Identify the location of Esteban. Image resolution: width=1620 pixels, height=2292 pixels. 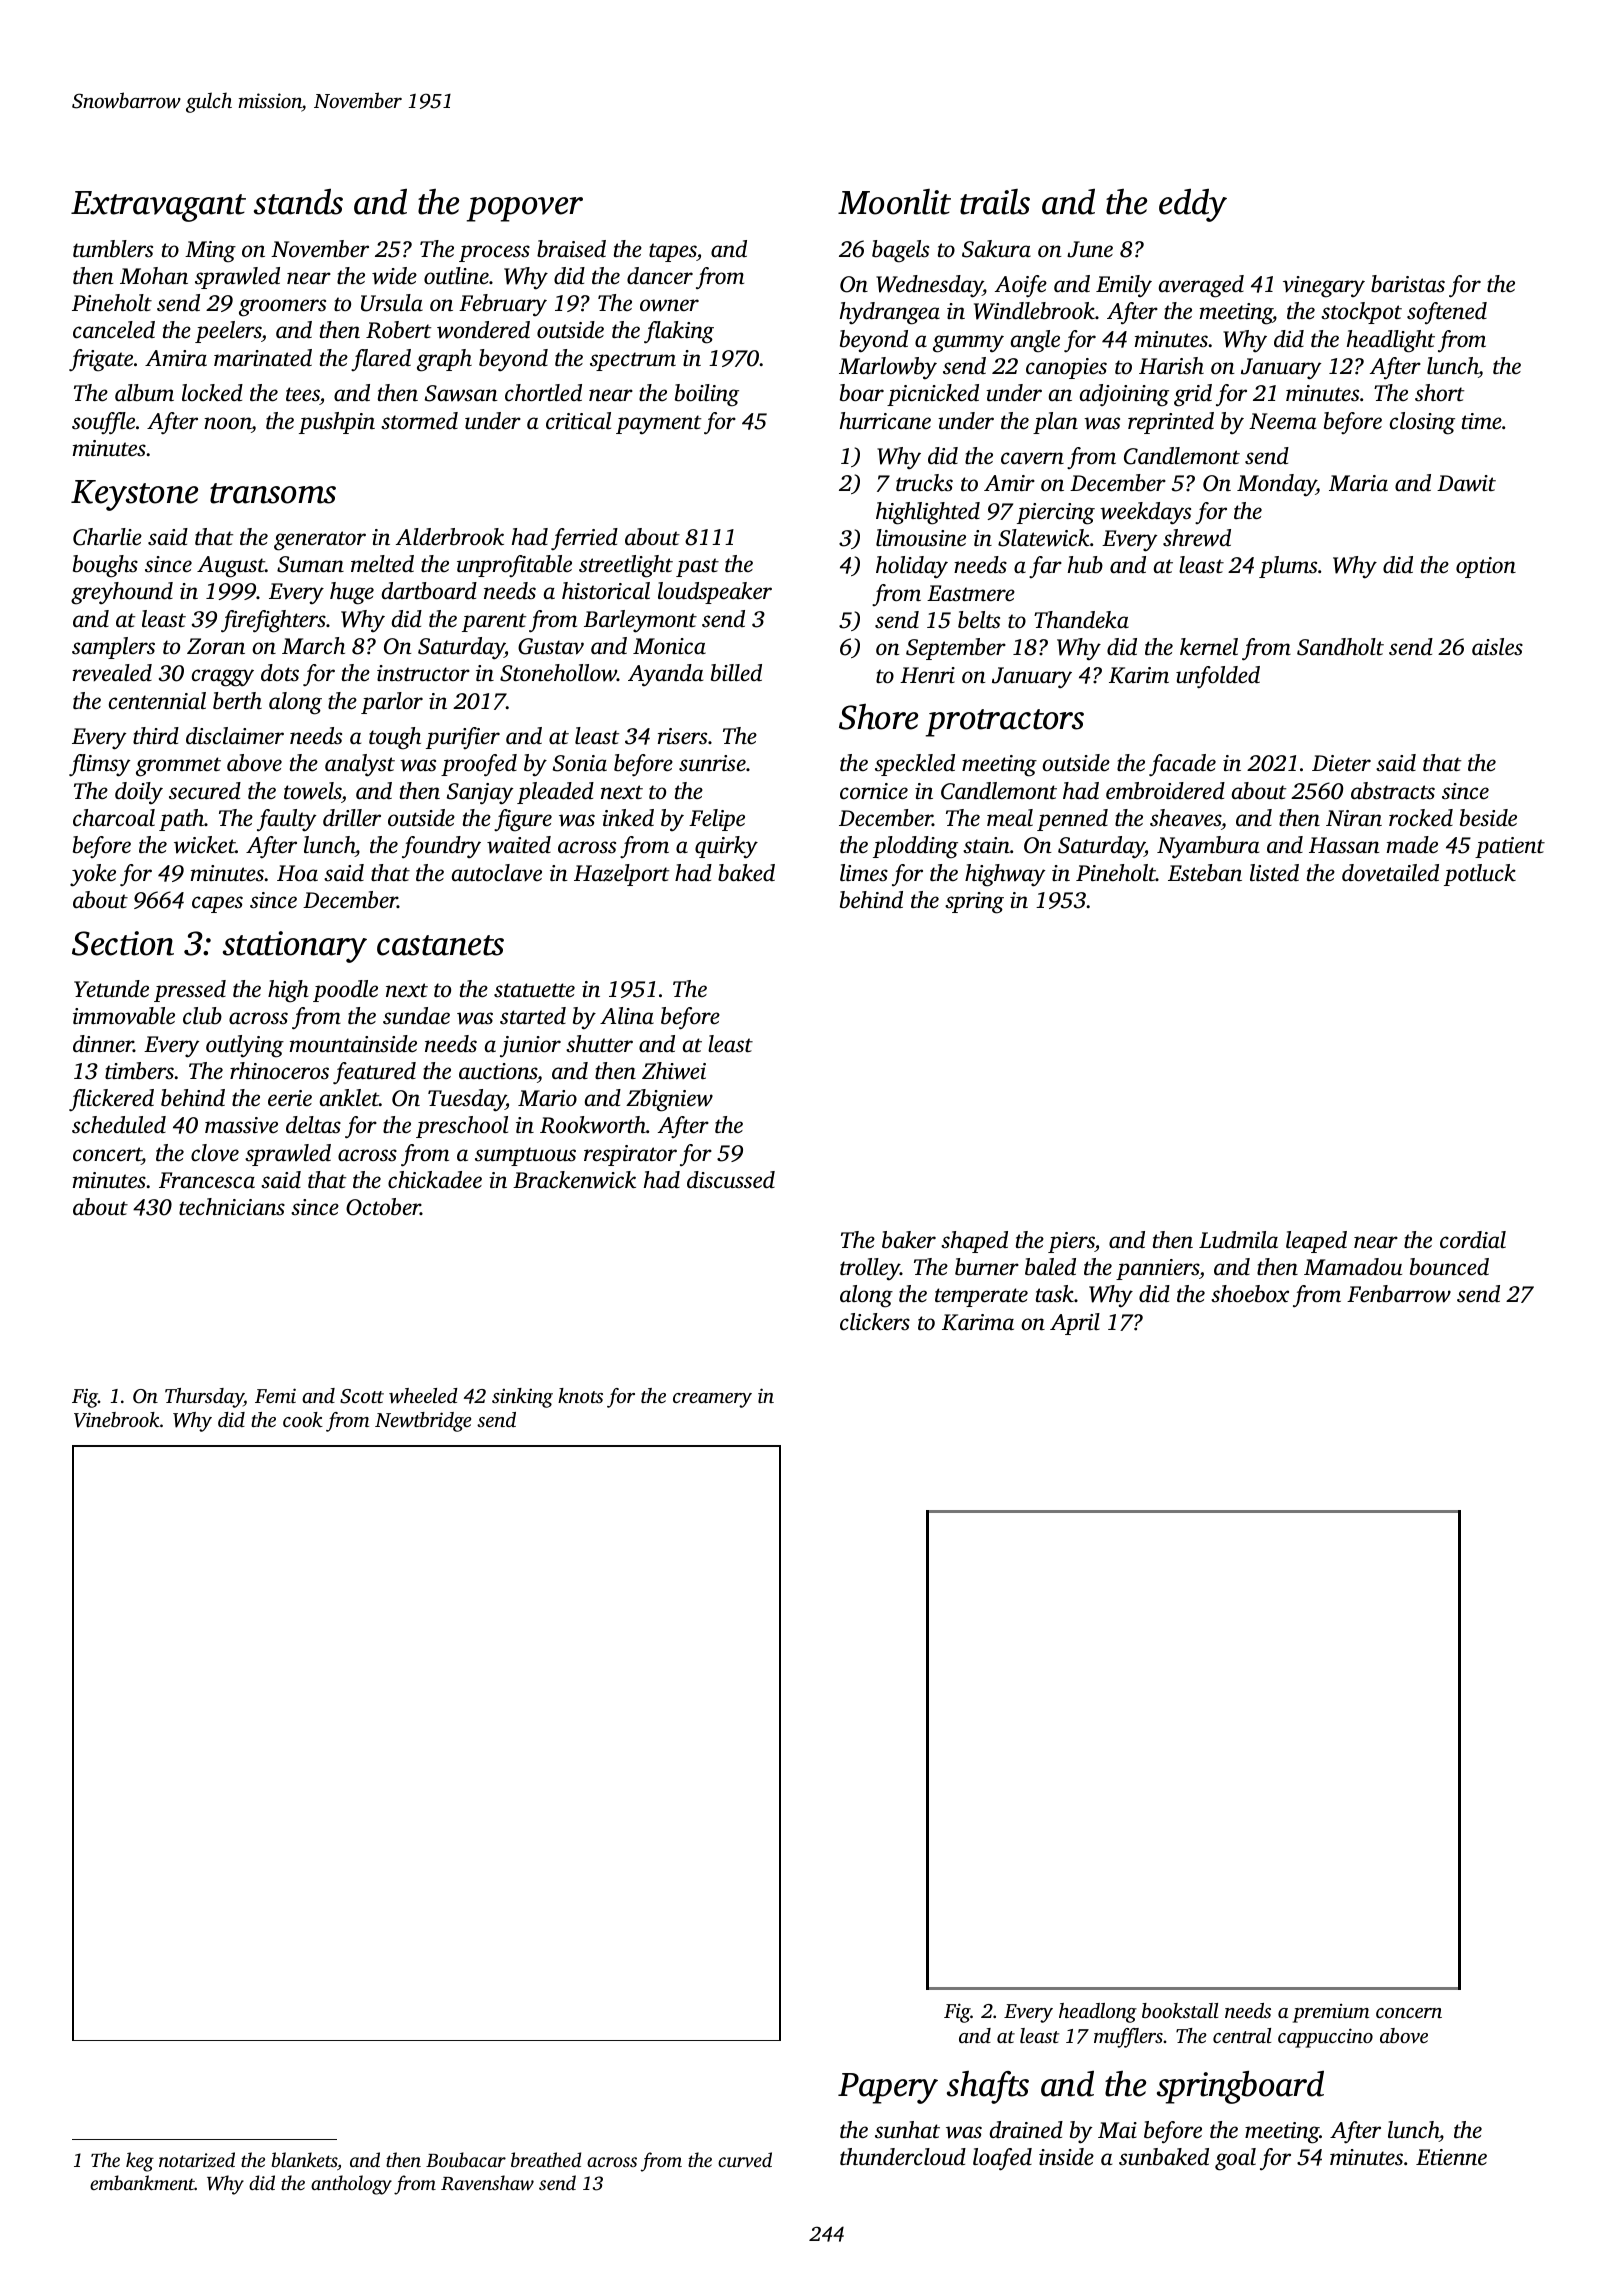
(1205, 873).
